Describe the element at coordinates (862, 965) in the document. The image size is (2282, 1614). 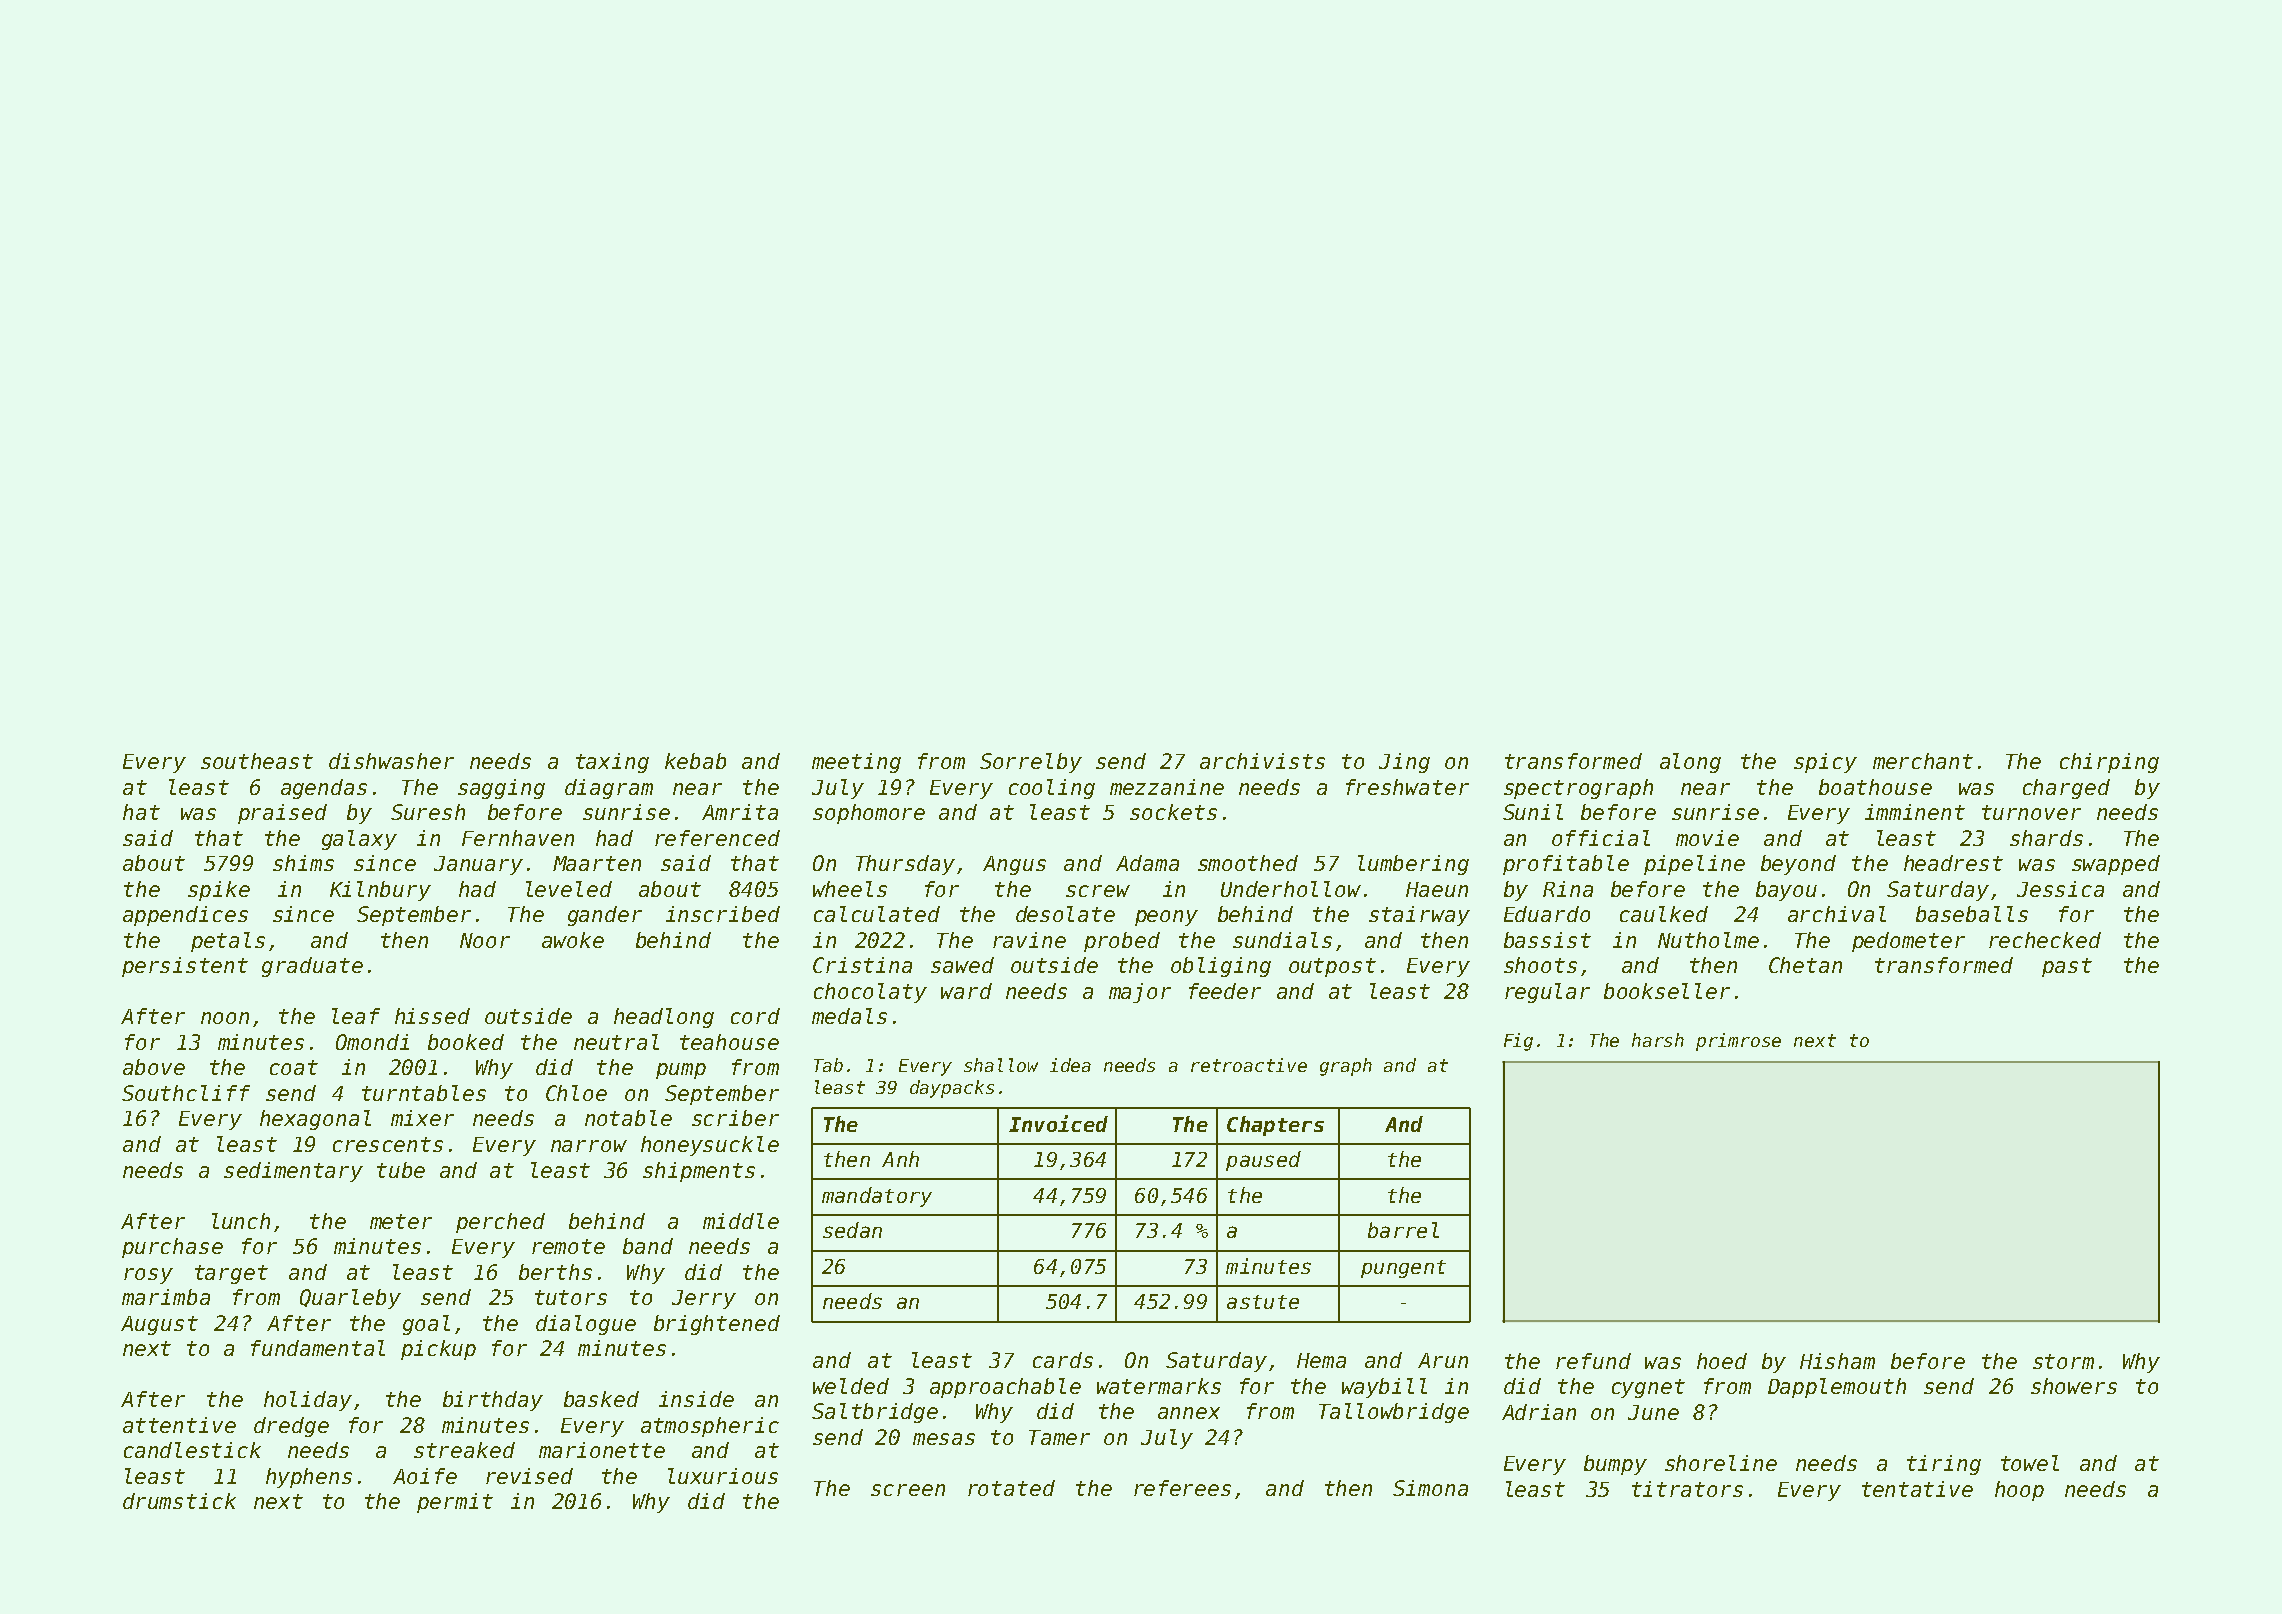
I see `Cristina` at that location.
